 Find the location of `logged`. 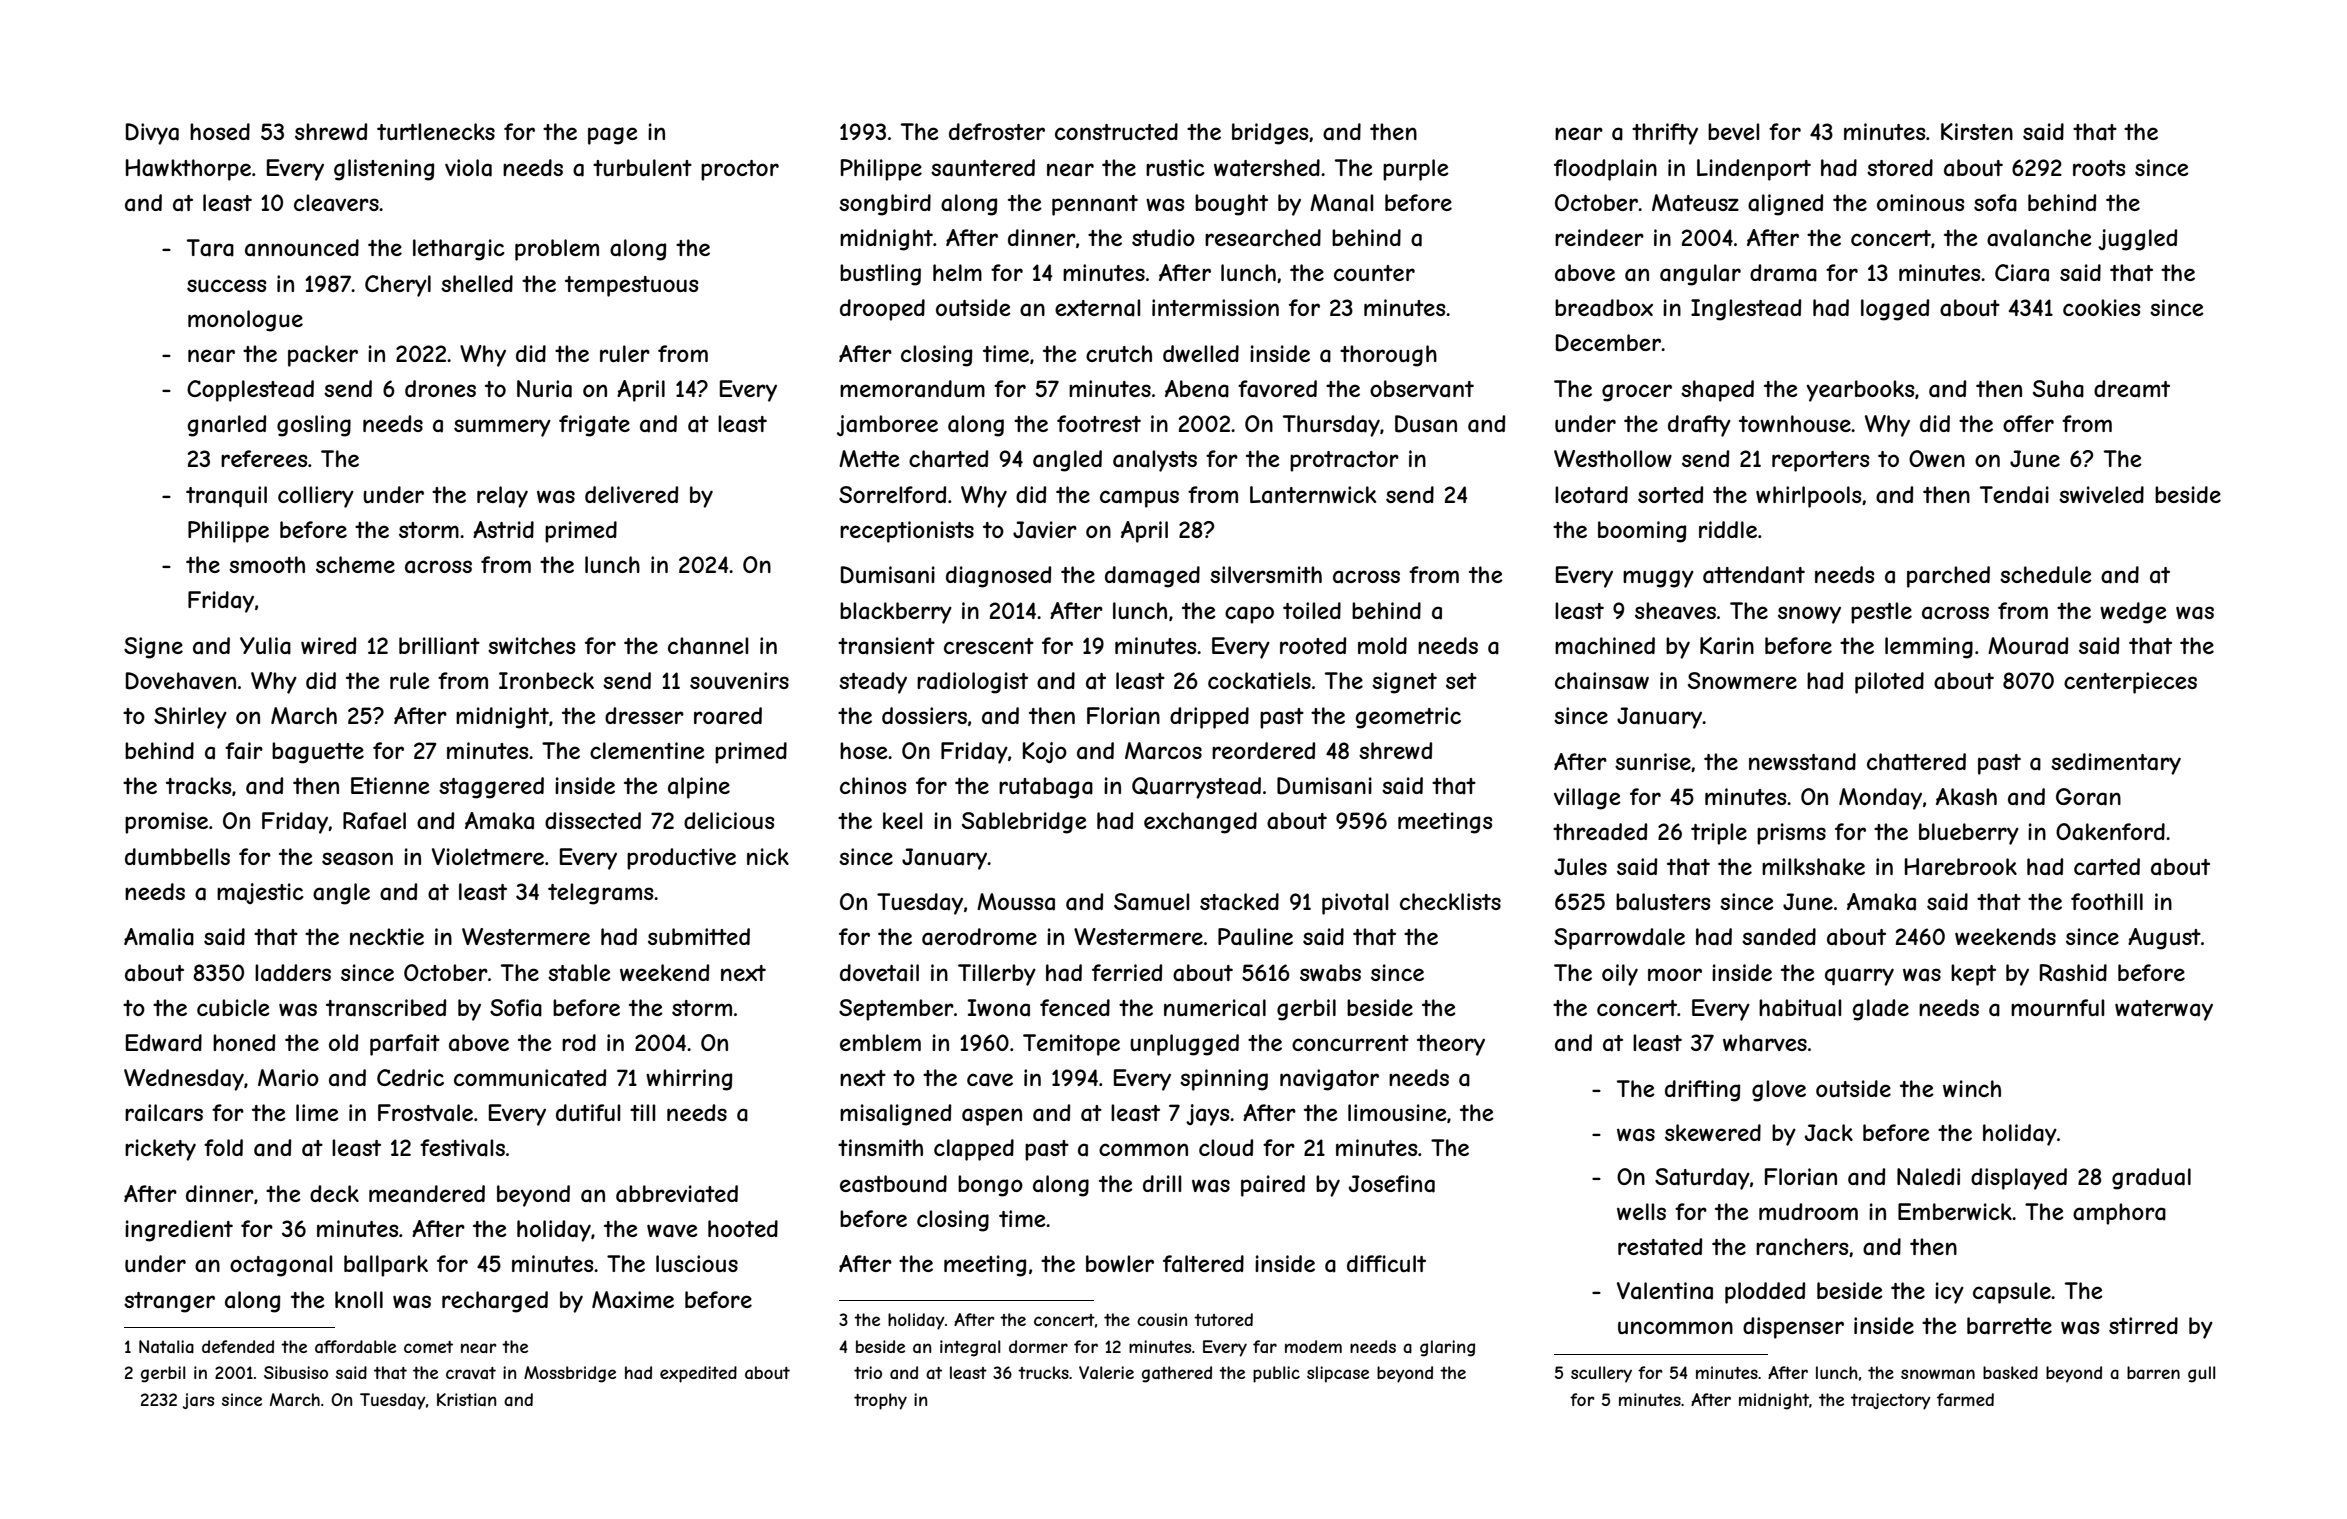

logged is located at coordinates (1895, 310).
